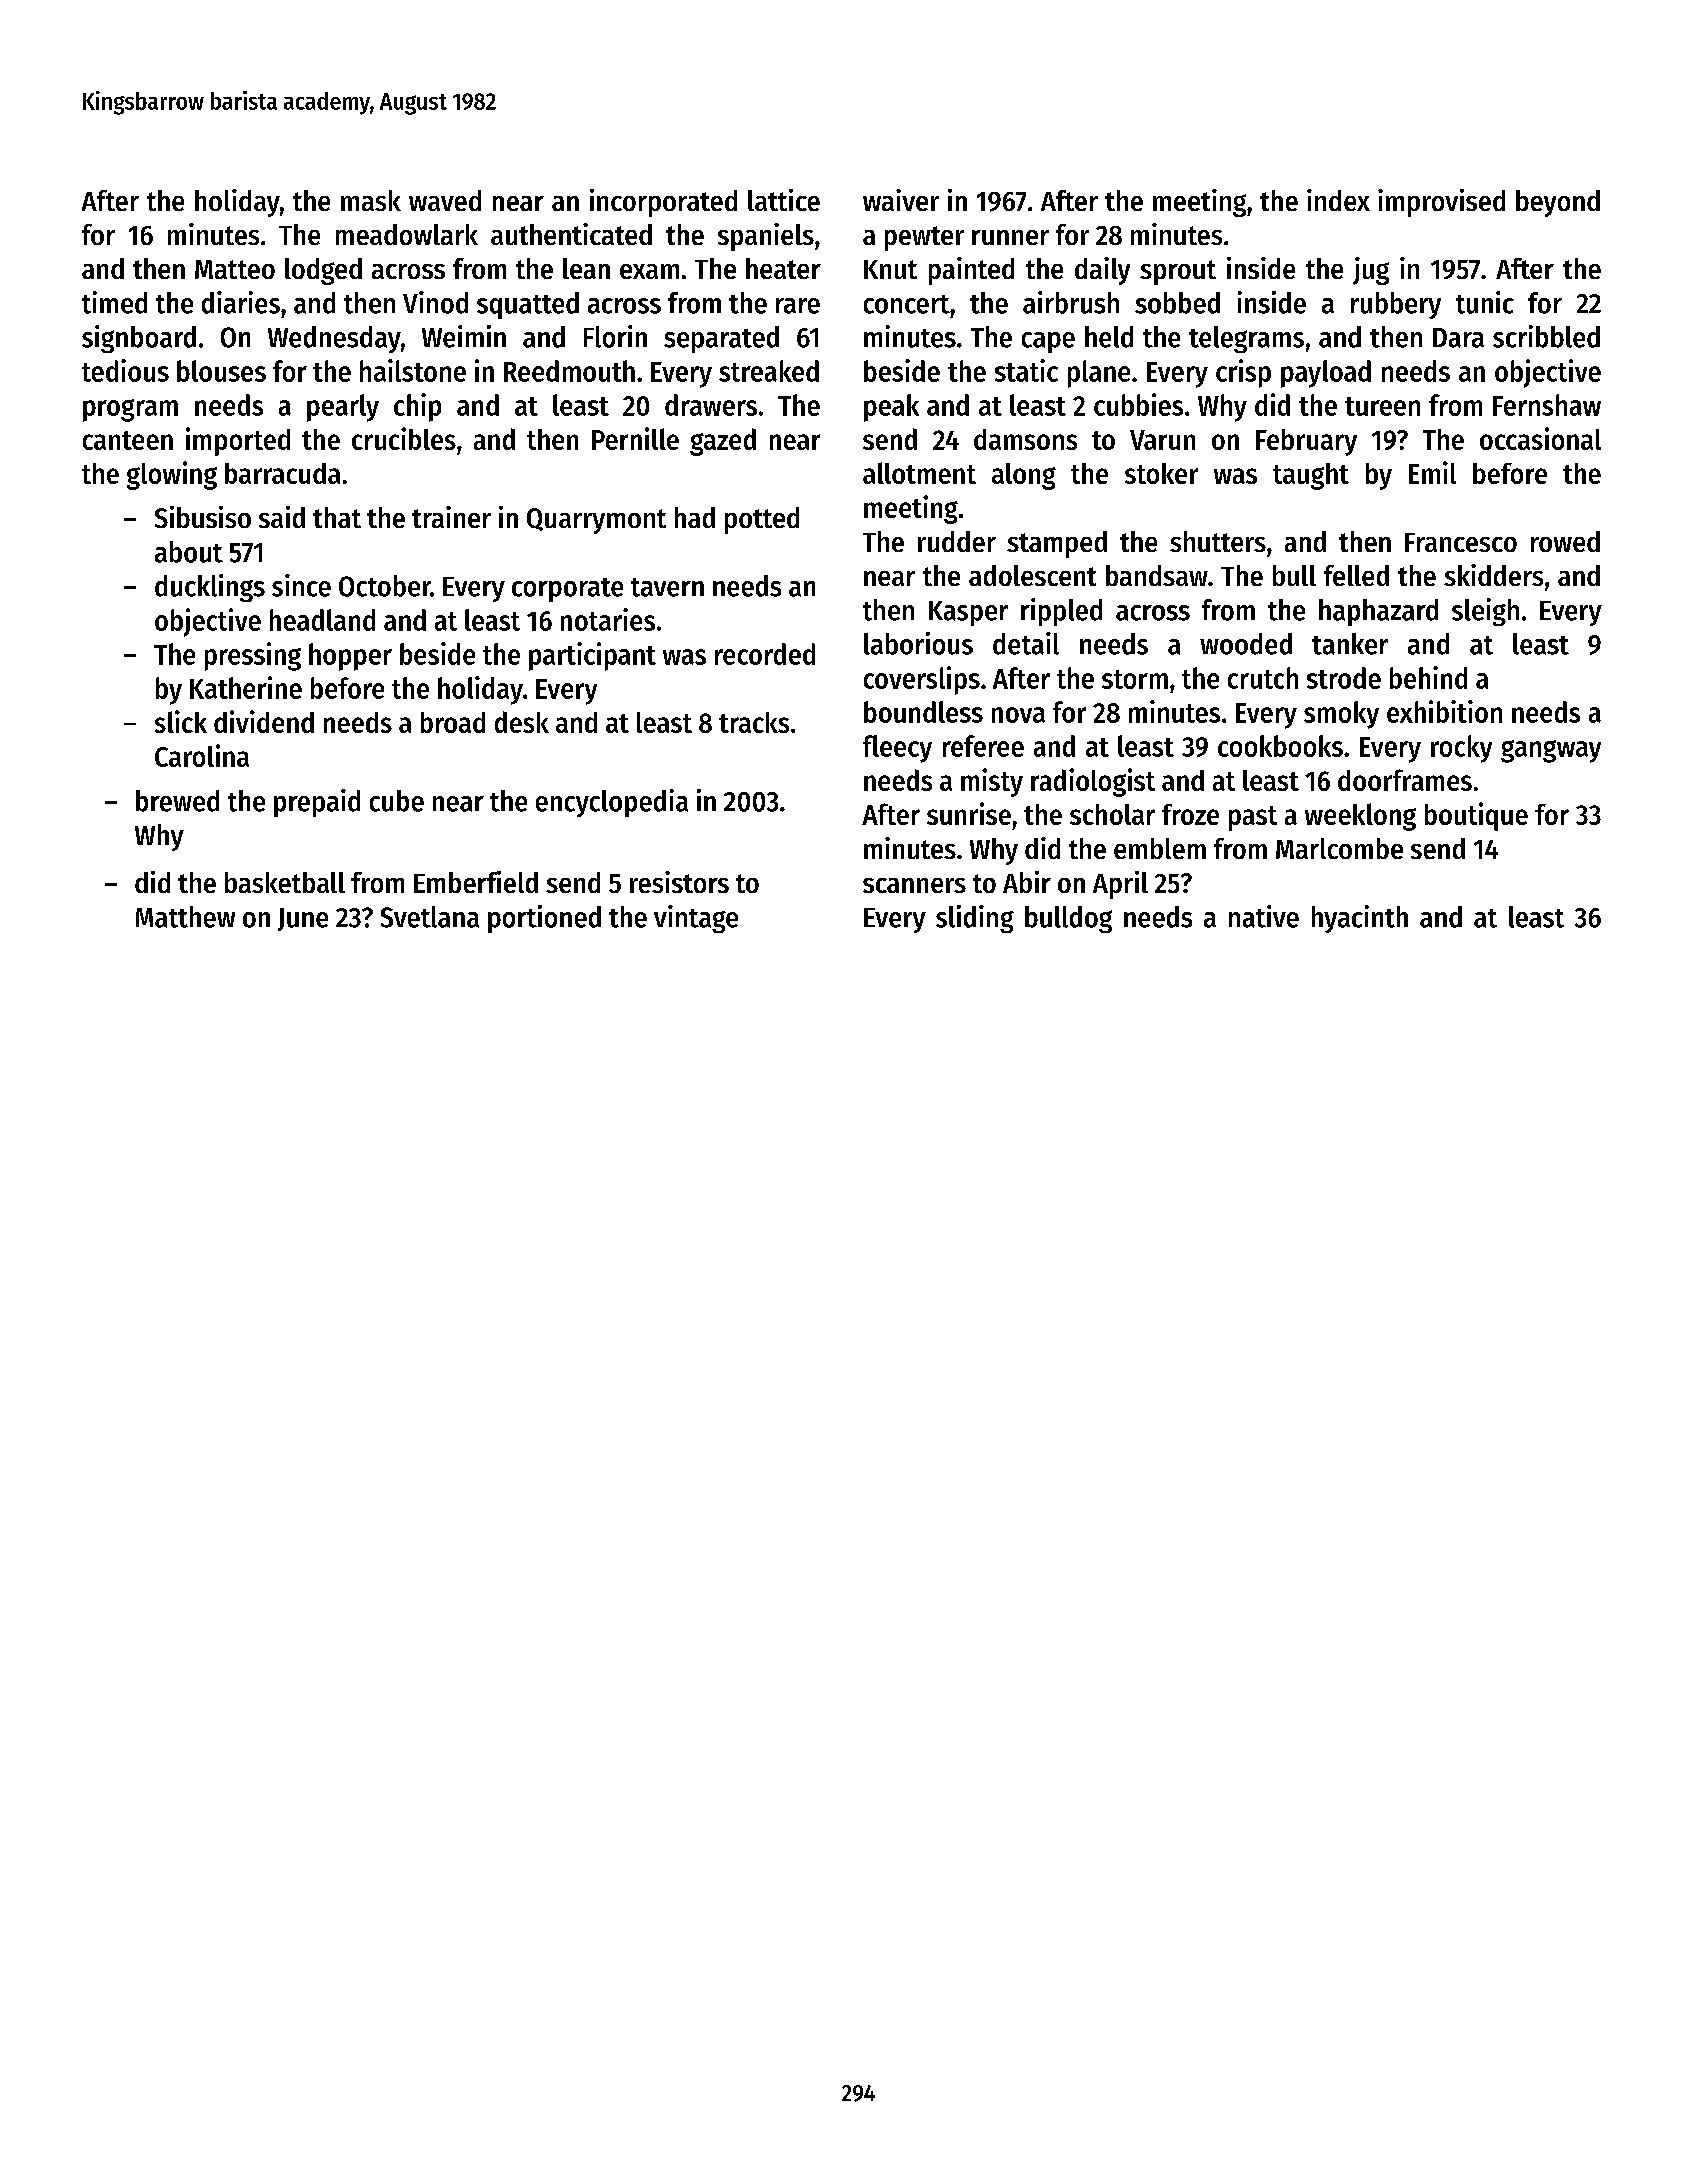 The width and height of the screenshot is (1683, 2178). I want to click on June, so click(303, 919).
